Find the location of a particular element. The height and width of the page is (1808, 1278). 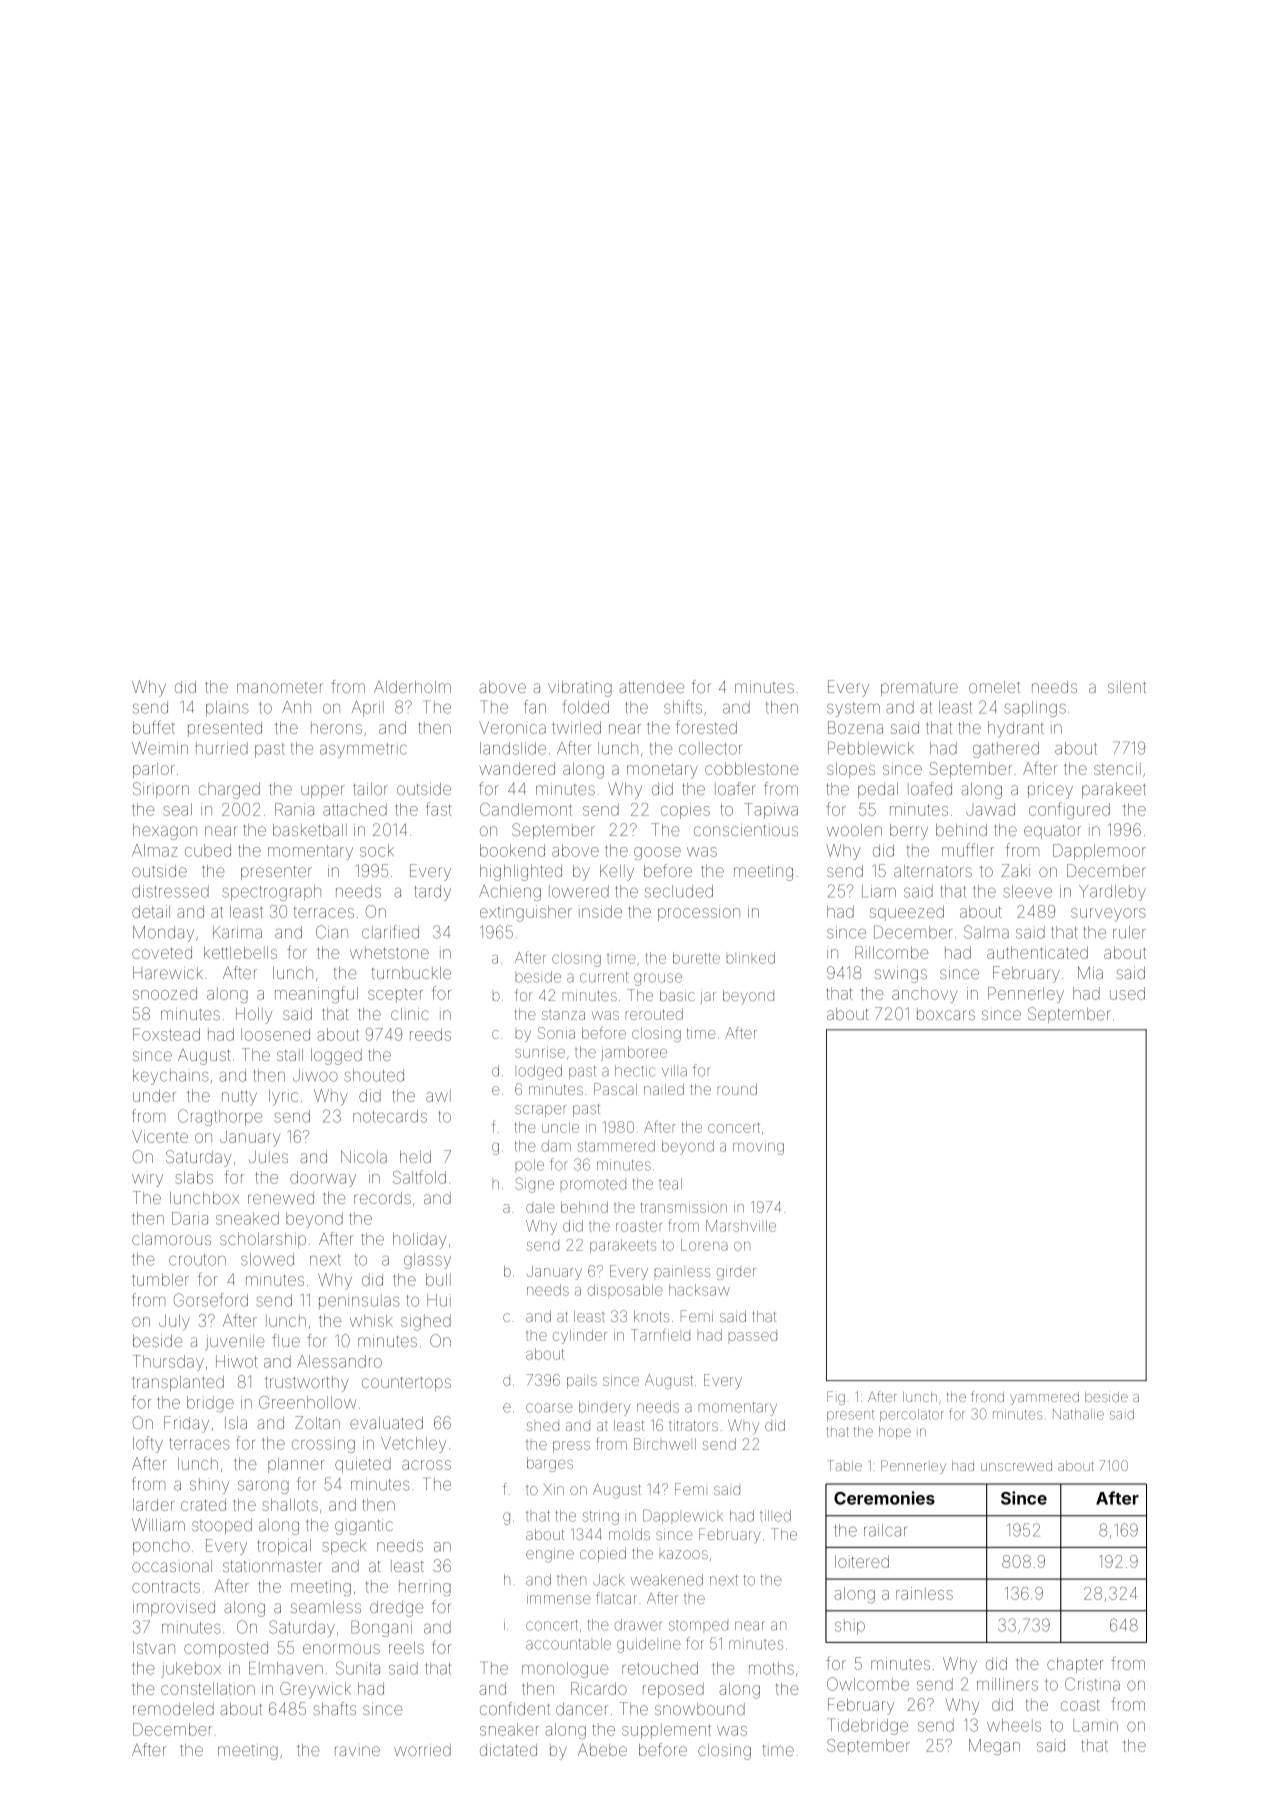

shafts is located at coordinates (334, 1708).
